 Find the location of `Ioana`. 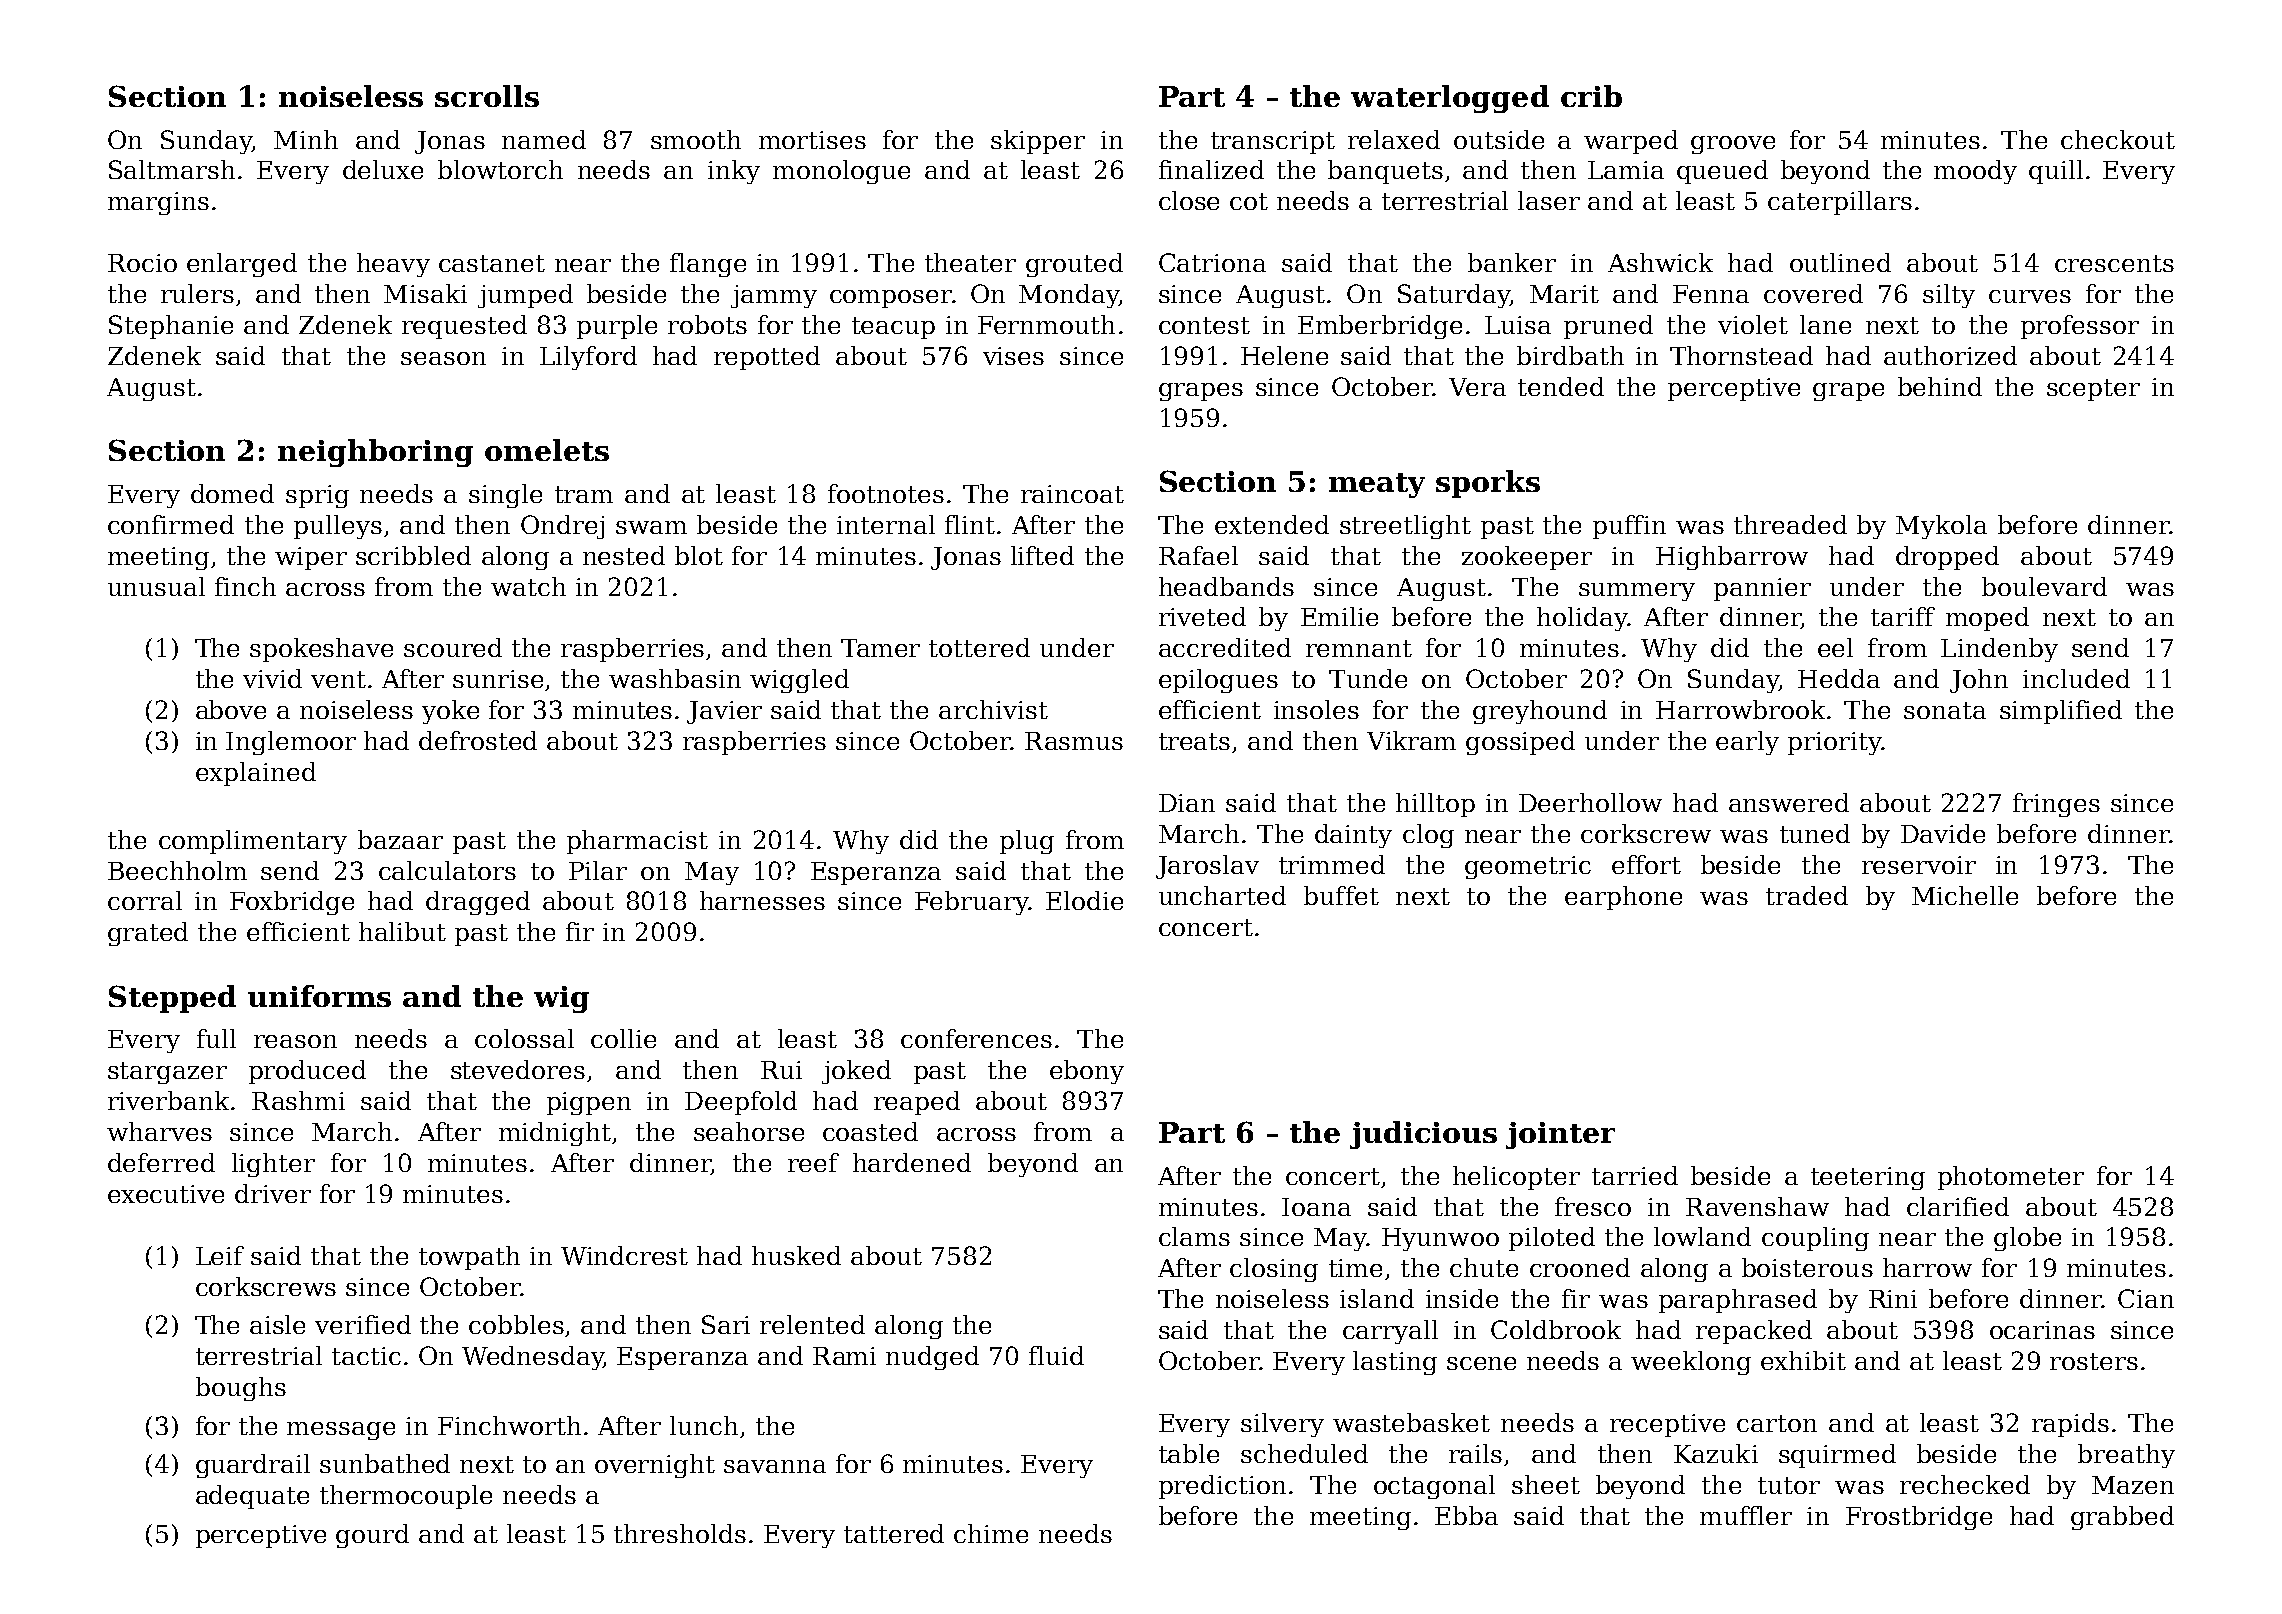

Ioana is located at coordinates (1316, 1207).
